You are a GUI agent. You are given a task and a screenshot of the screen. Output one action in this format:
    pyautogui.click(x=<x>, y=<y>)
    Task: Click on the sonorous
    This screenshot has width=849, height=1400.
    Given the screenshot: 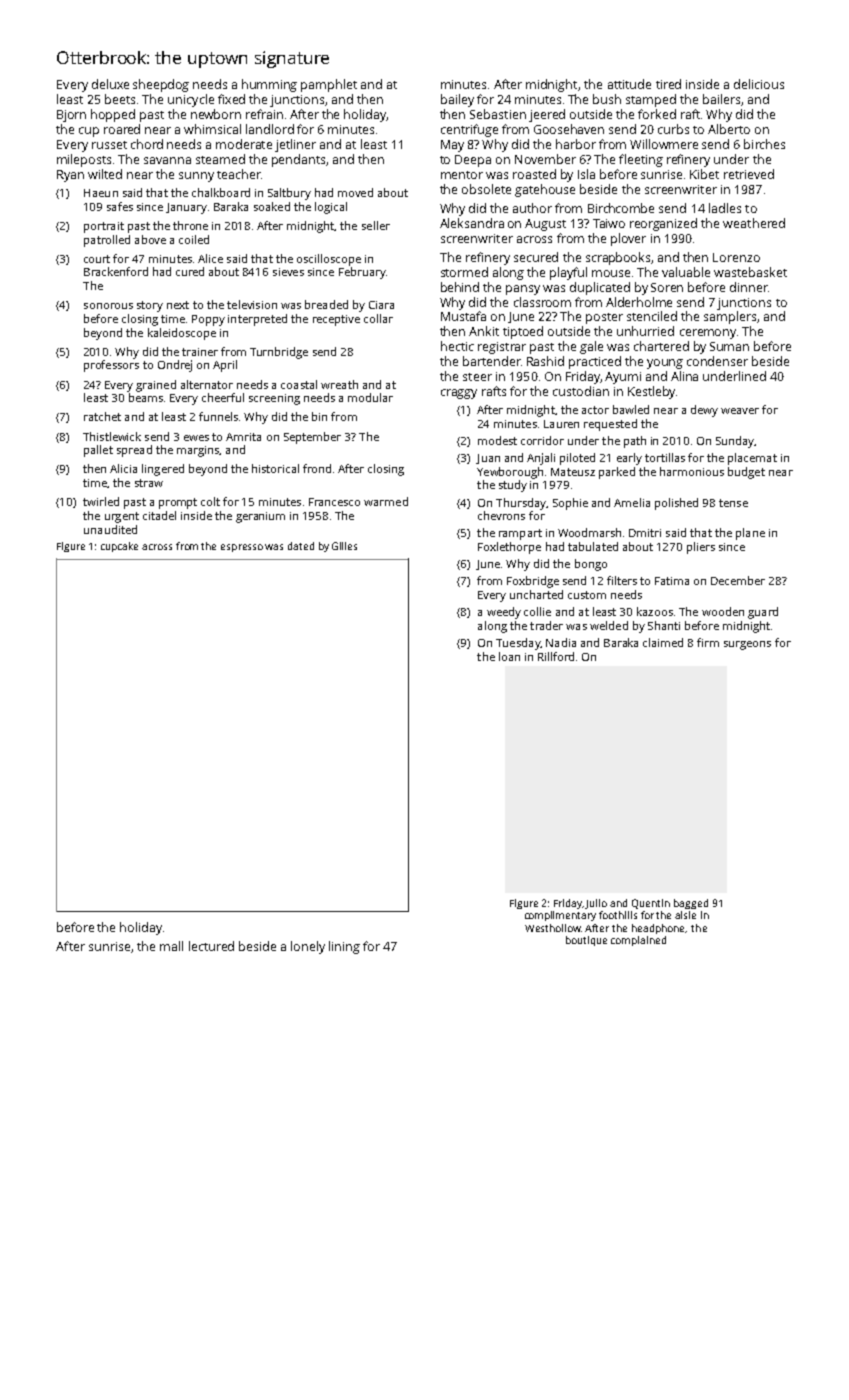 What is the action you would take?
    pyautogui.click(x=108, y=306)
